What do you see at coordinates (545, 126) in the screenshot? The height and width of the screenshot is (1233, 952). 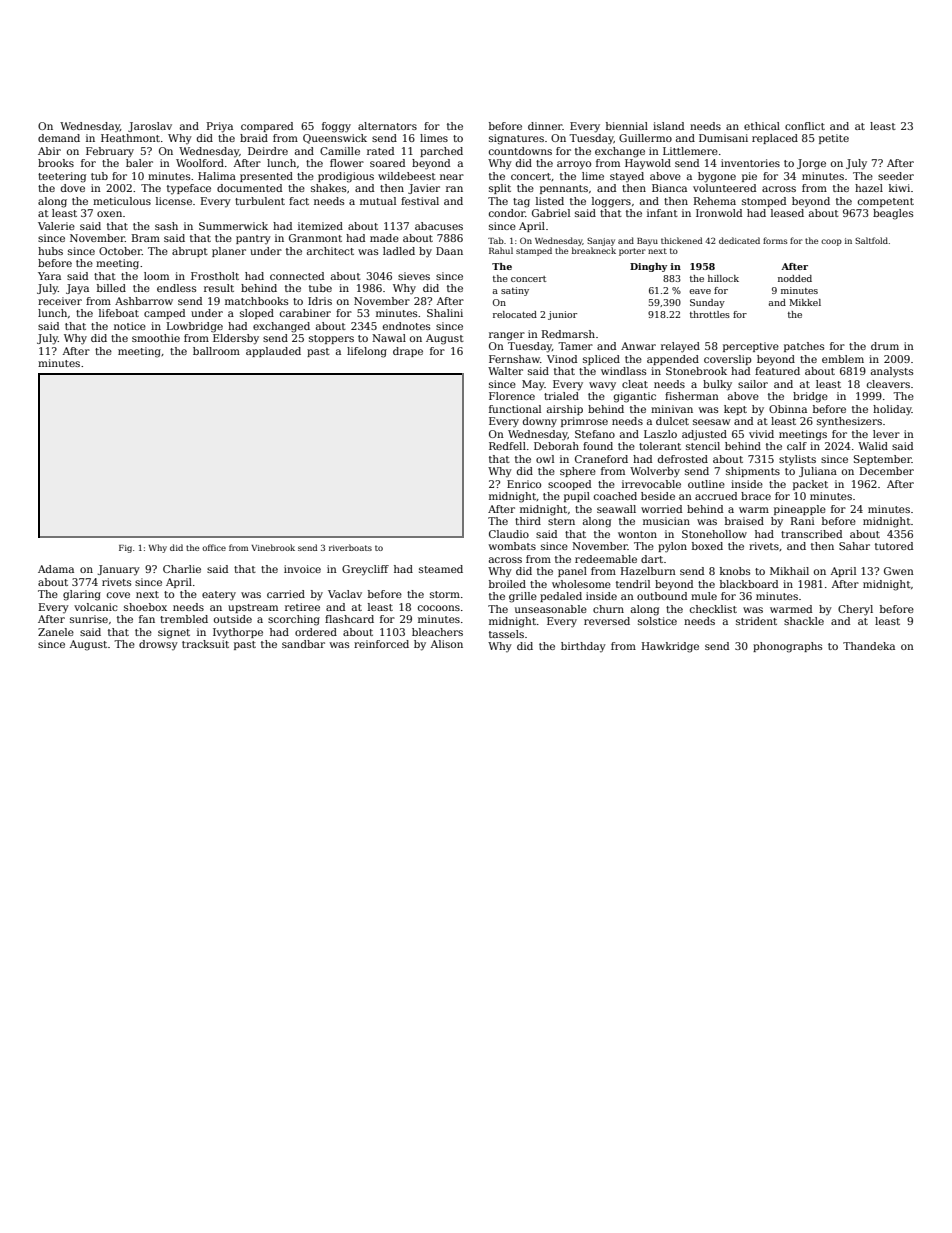 I see `dinner` at bounding box center [545, 126].
